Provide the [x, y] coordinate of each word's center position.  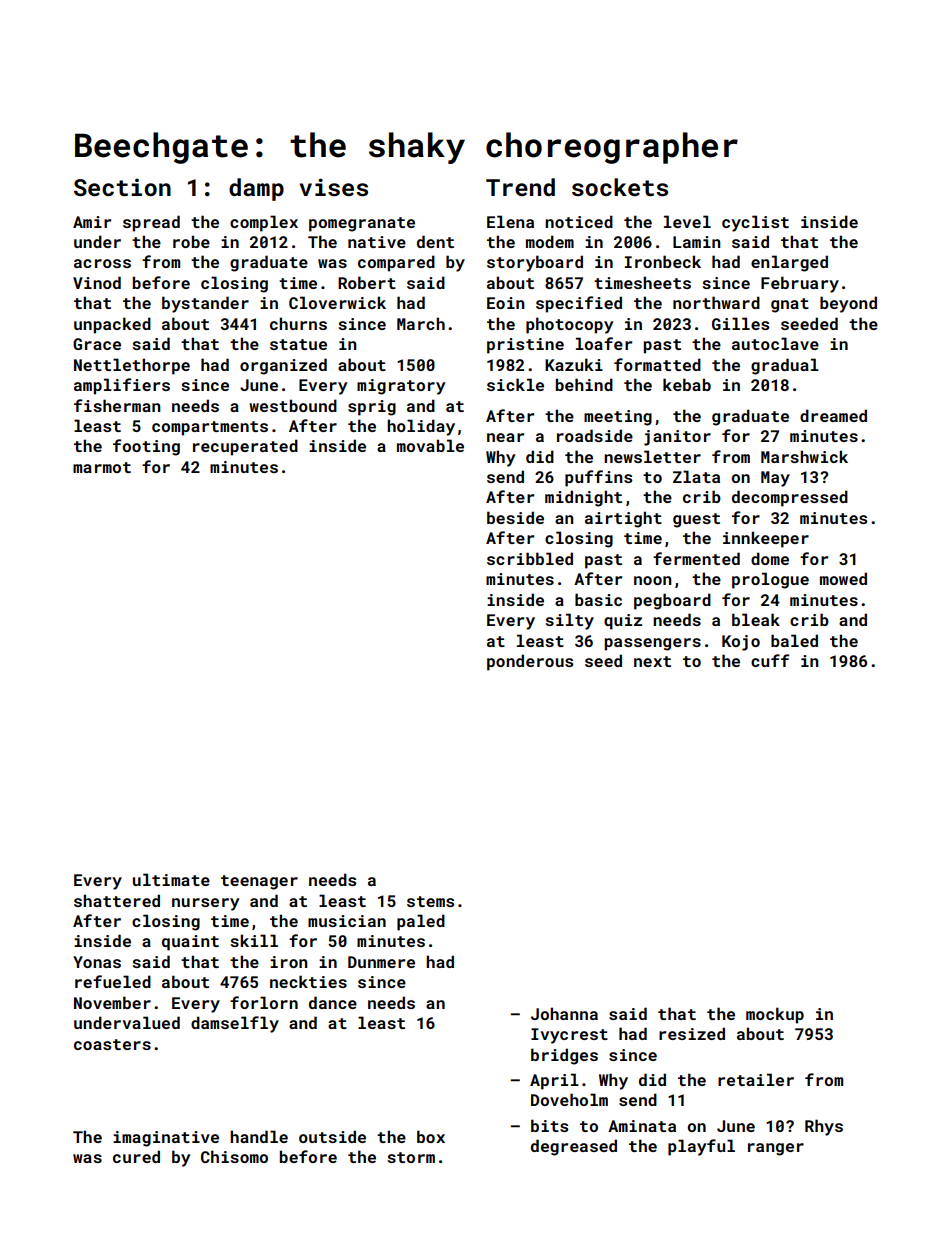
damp [256, 189]
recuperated [245, 447]
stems [430, 901]
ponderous [530, 662]
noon [652, 580]
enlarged [789, 263]
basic [598, 599]
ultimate [171, 879]
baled [794, 640]
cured [136, 1156]
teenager [259, 882]
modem [550, 241]
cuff [770, 660]
